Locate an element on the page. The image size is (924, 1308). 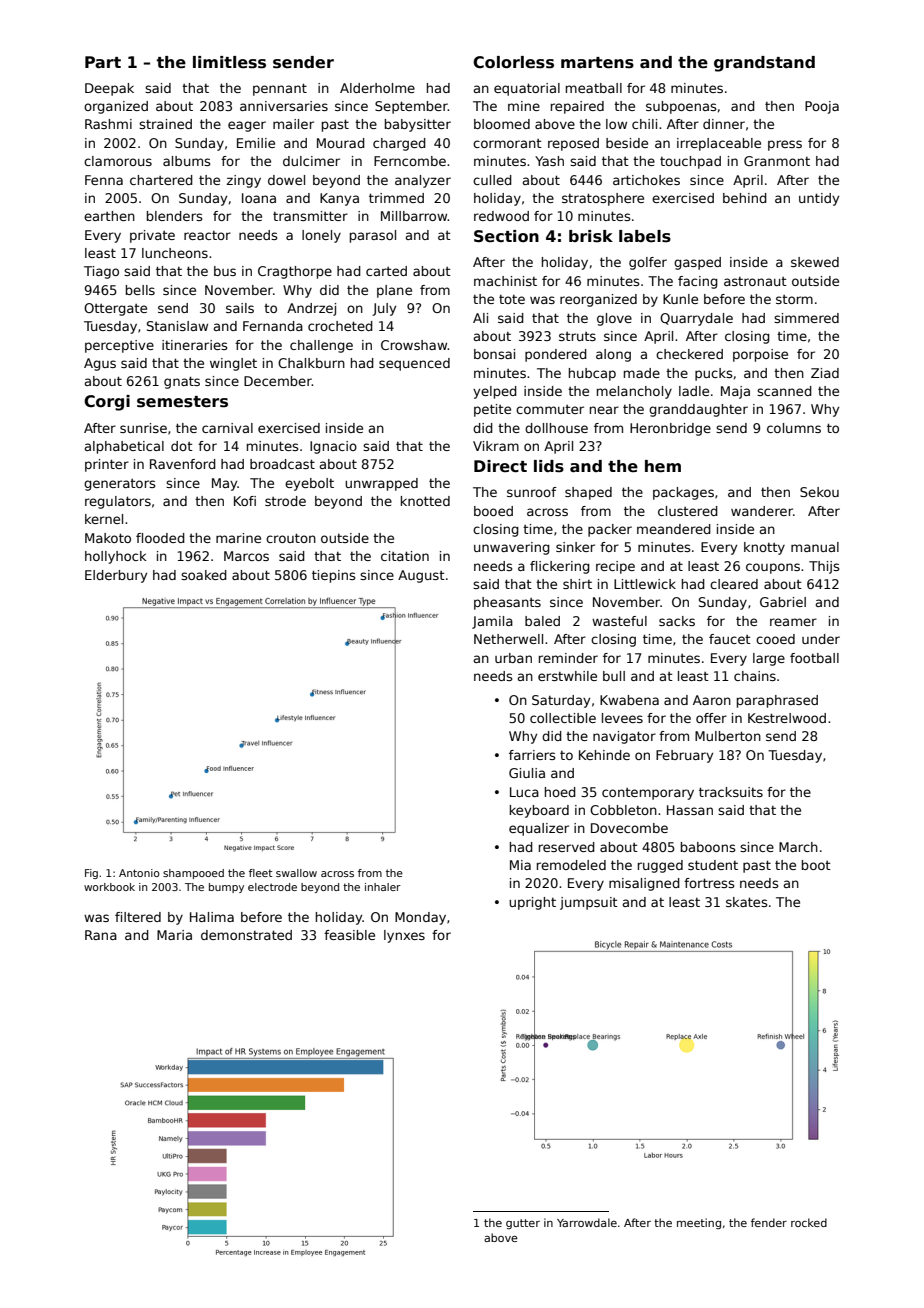
limitless is located at coordinates (229, 62).
